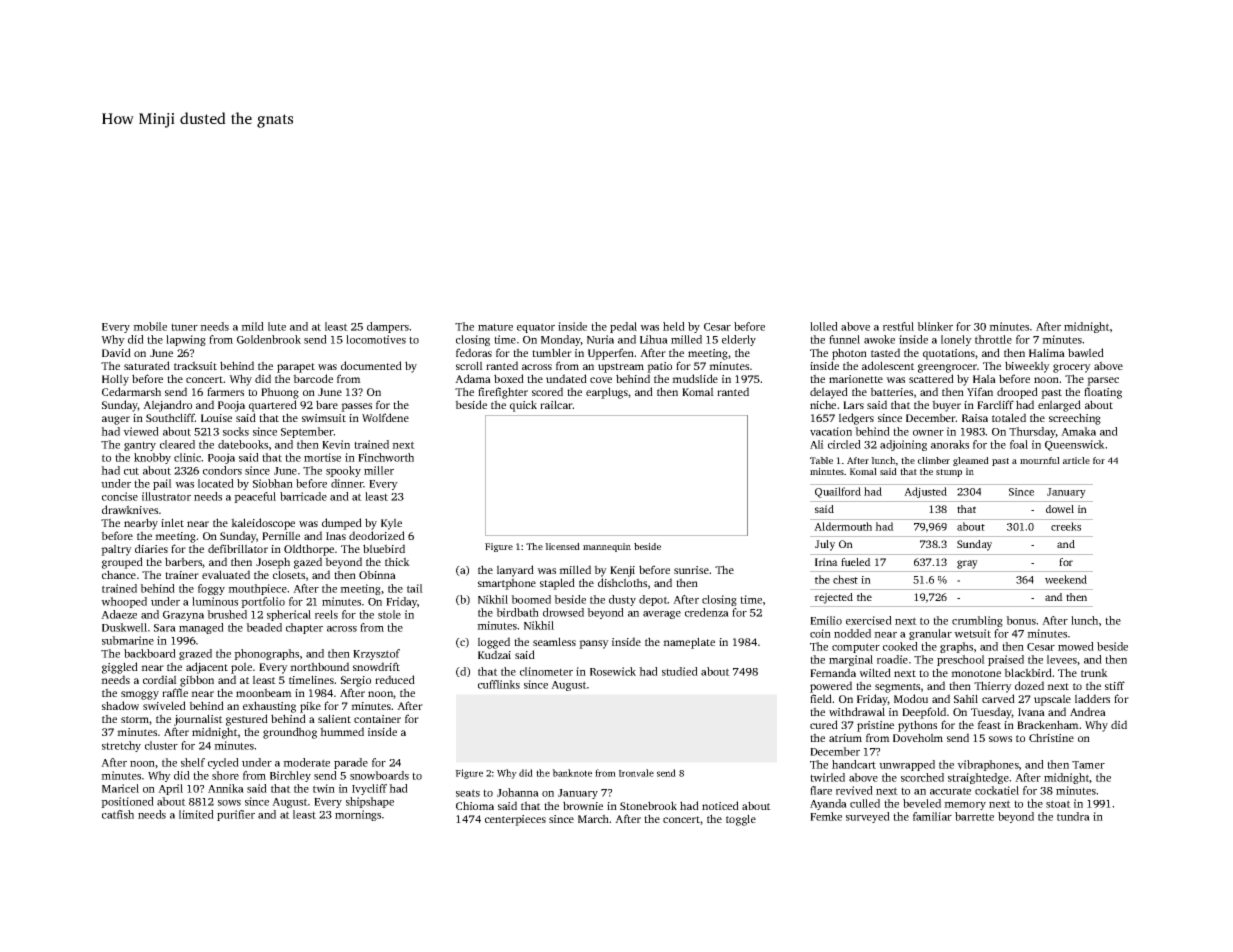 The width and height of the screenshot is (1233, 952). What do you see at coordinates (1066, 526) in the screenshot?
I see `creeks` at bounding box center [1066, 526].
